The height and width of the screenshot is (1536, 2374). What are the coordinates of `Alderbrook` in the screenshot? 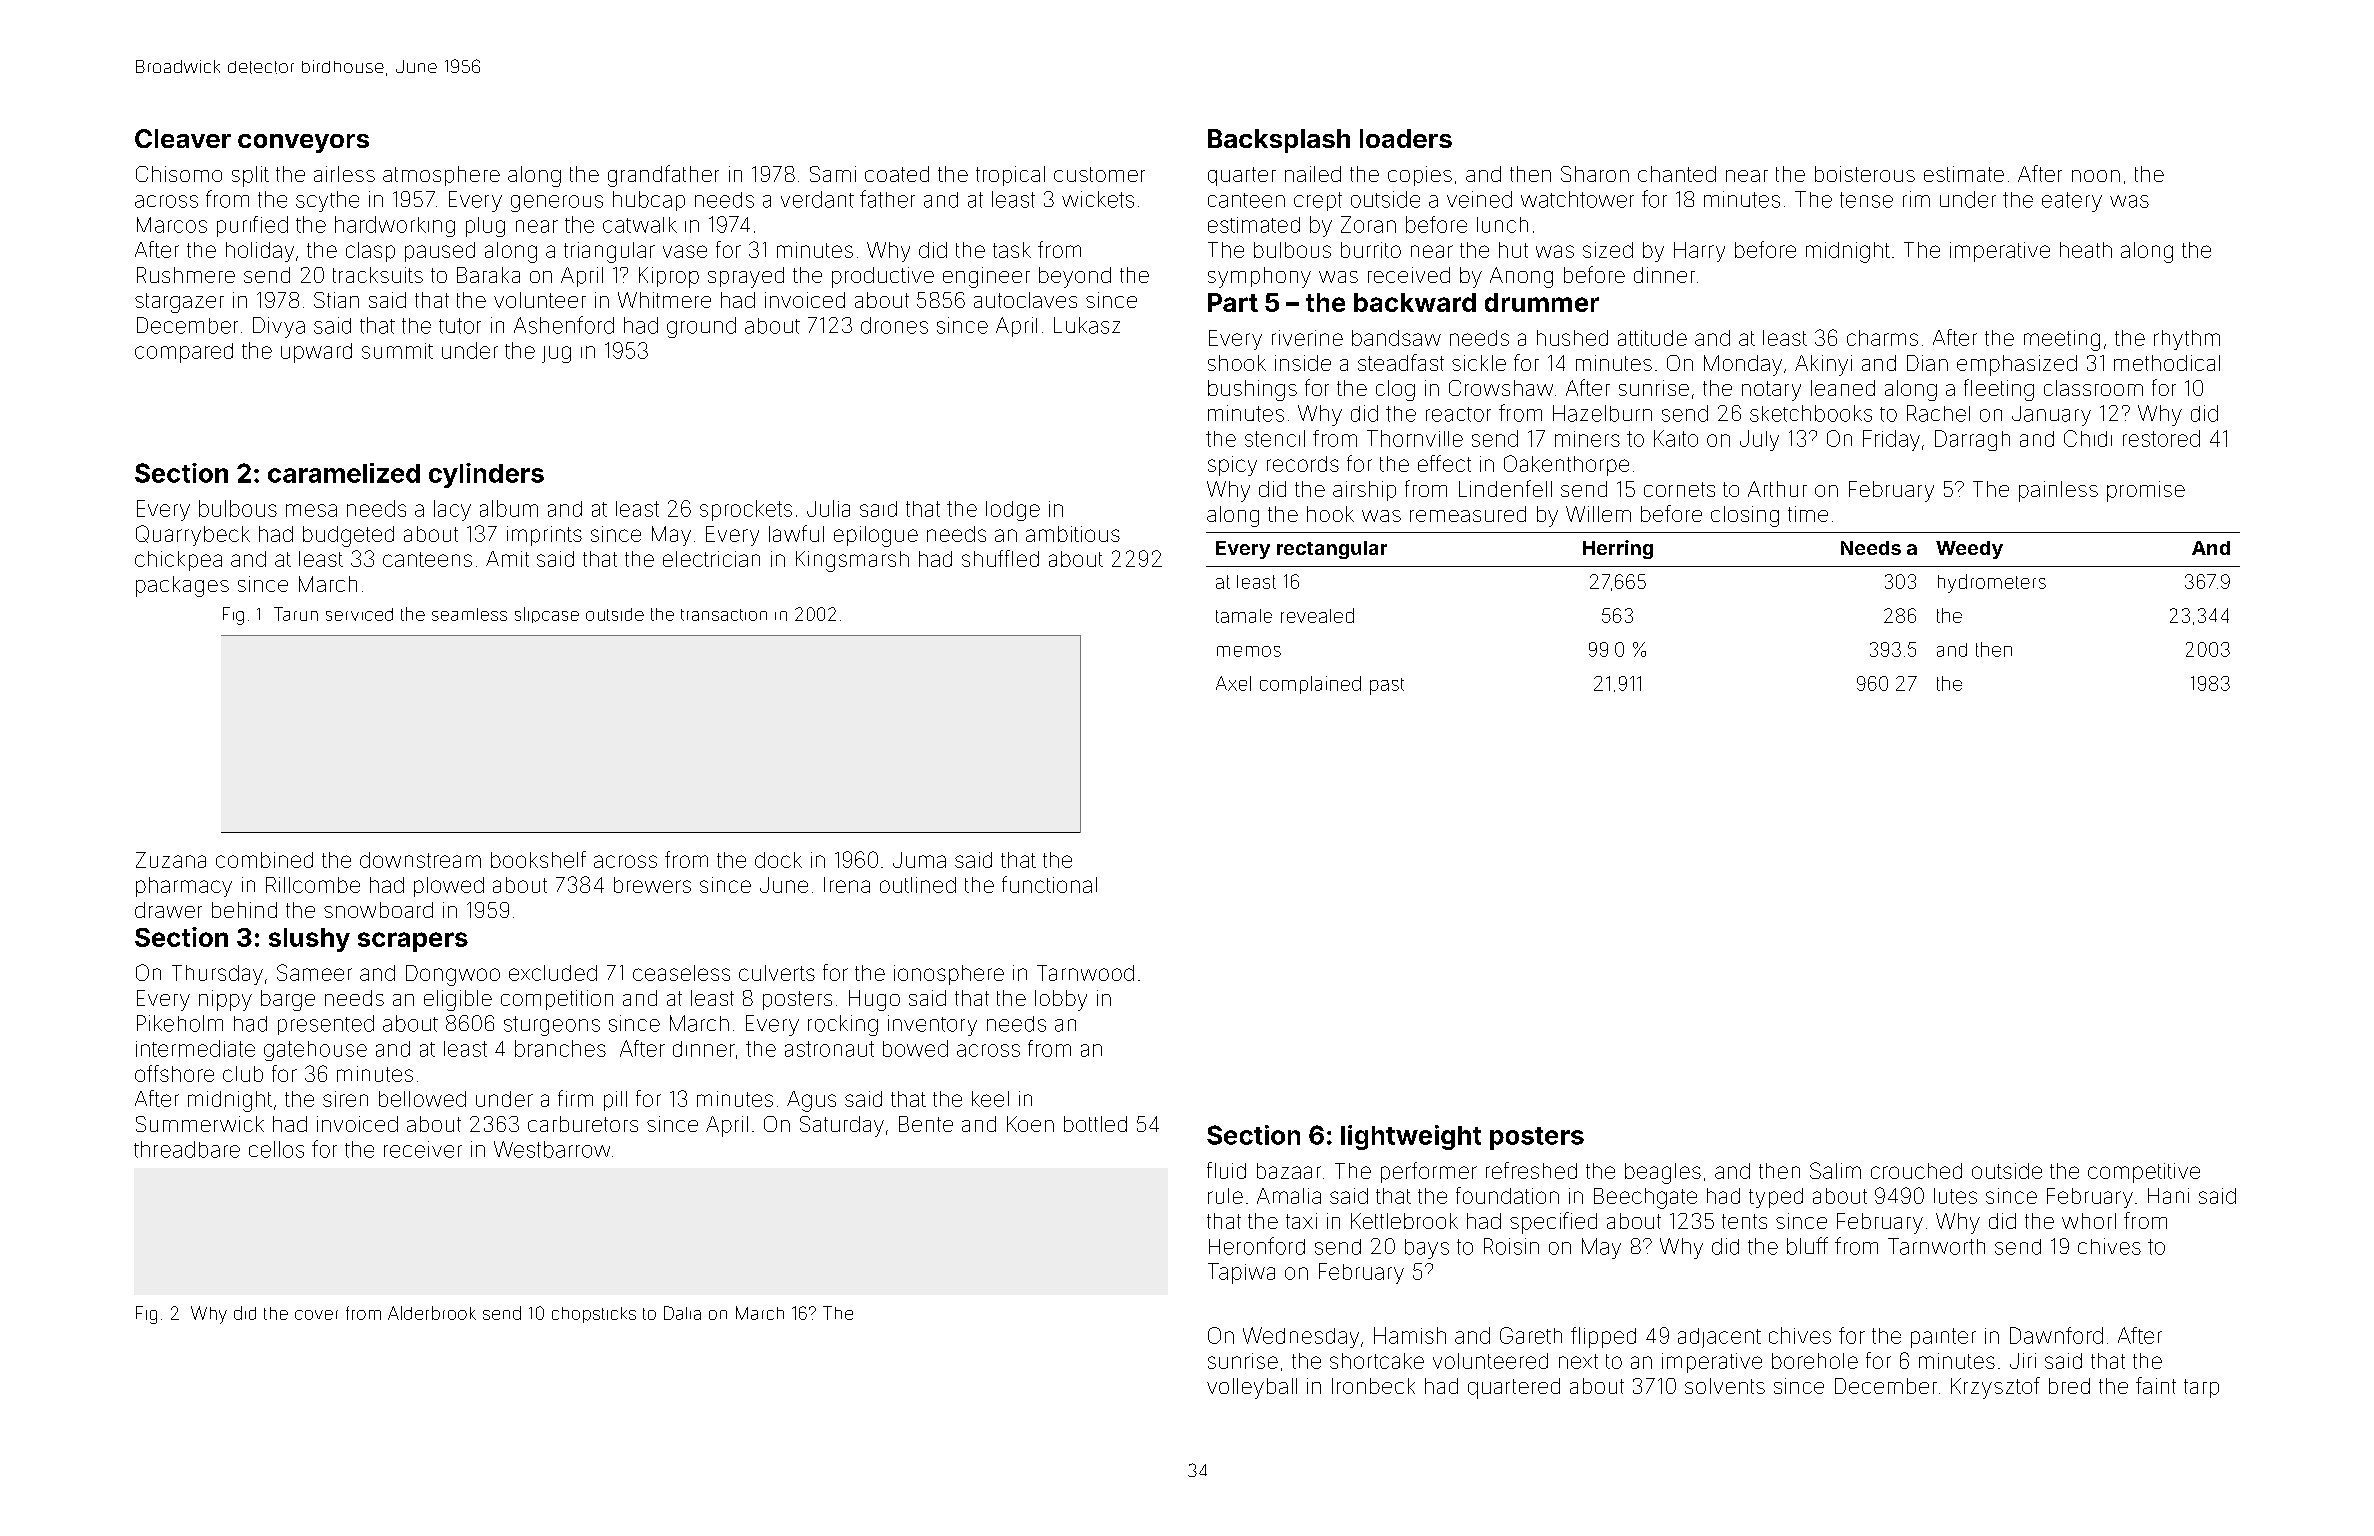 It's located at (432, 1313).
